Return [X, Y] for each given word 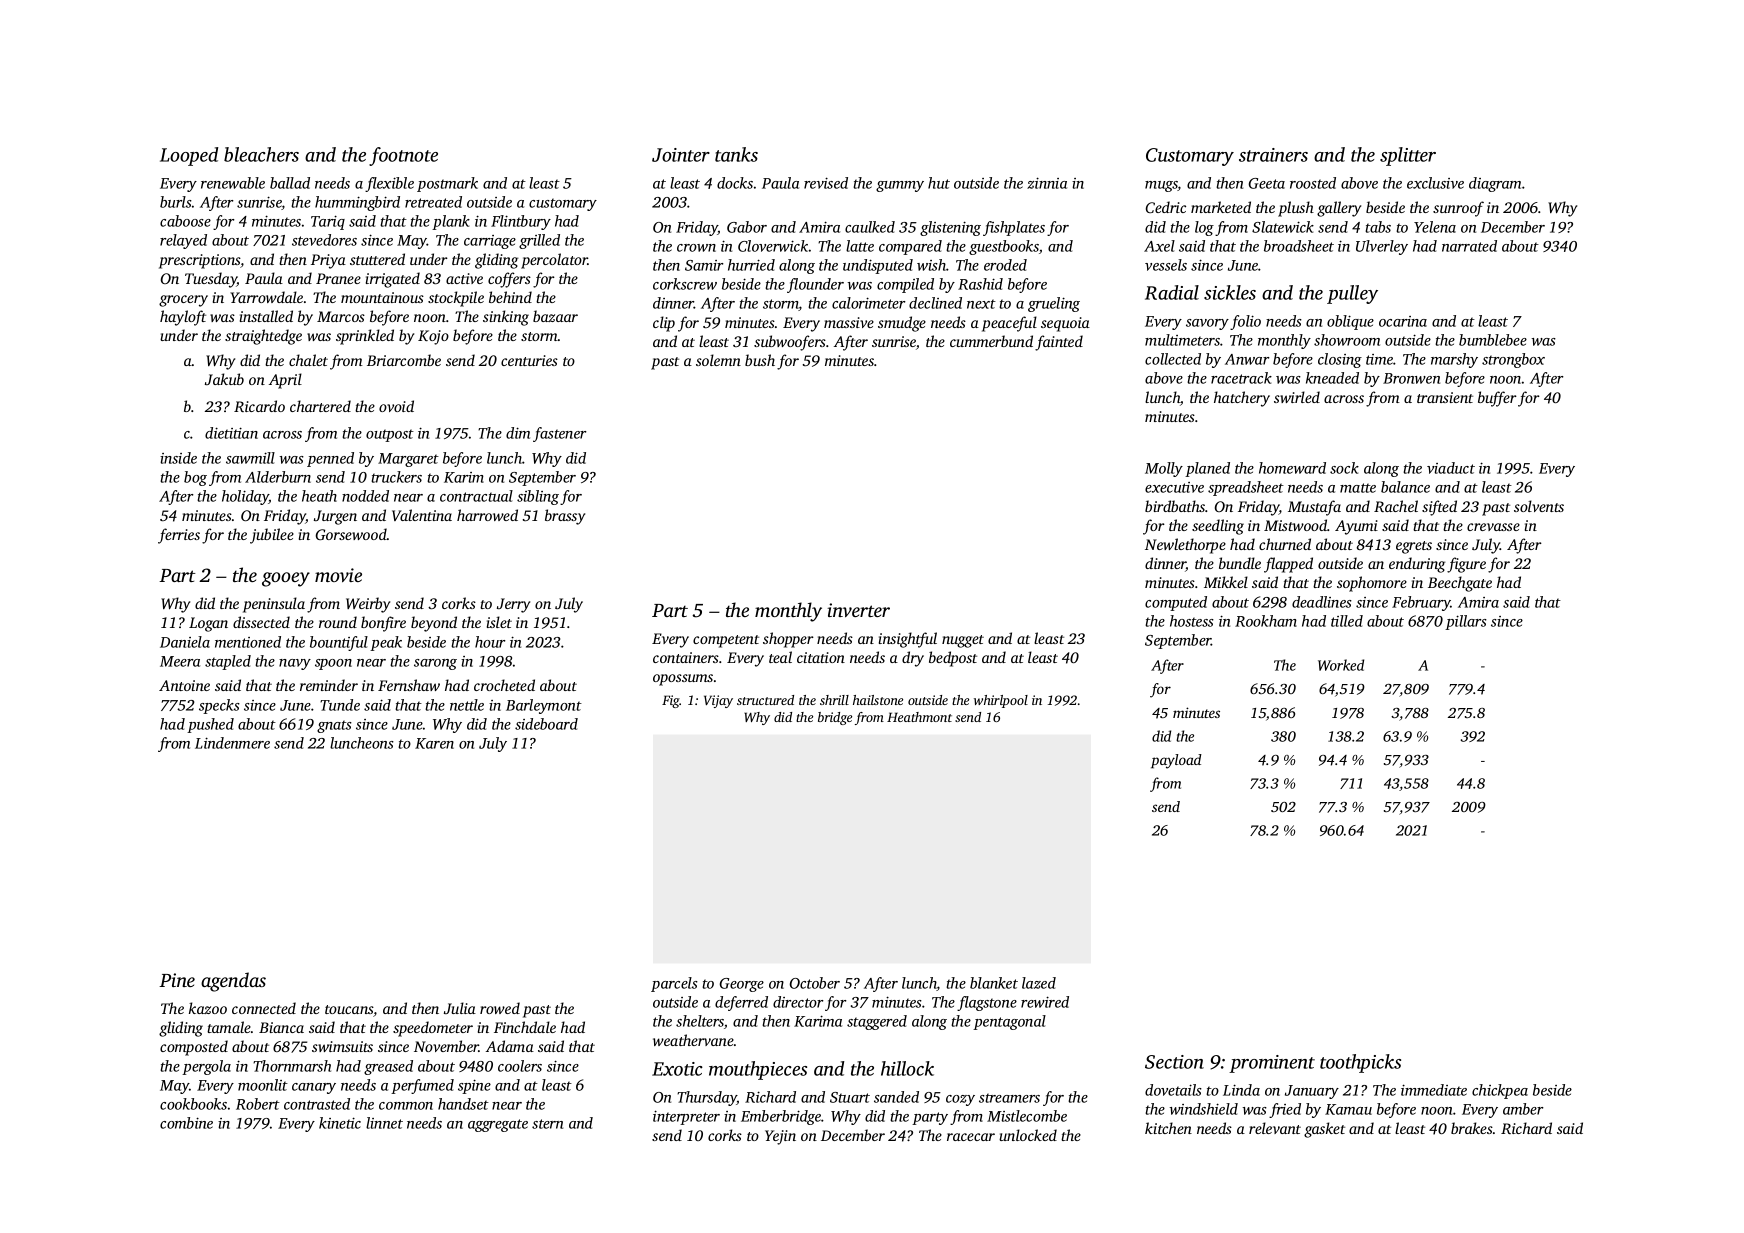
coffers [509, 280]
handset [463, 1104]
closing [1340, 360]
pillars [1466, 622]
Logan [208, 624]
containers [686, 657]
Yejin [780, 1137]
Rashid [980, 284]
